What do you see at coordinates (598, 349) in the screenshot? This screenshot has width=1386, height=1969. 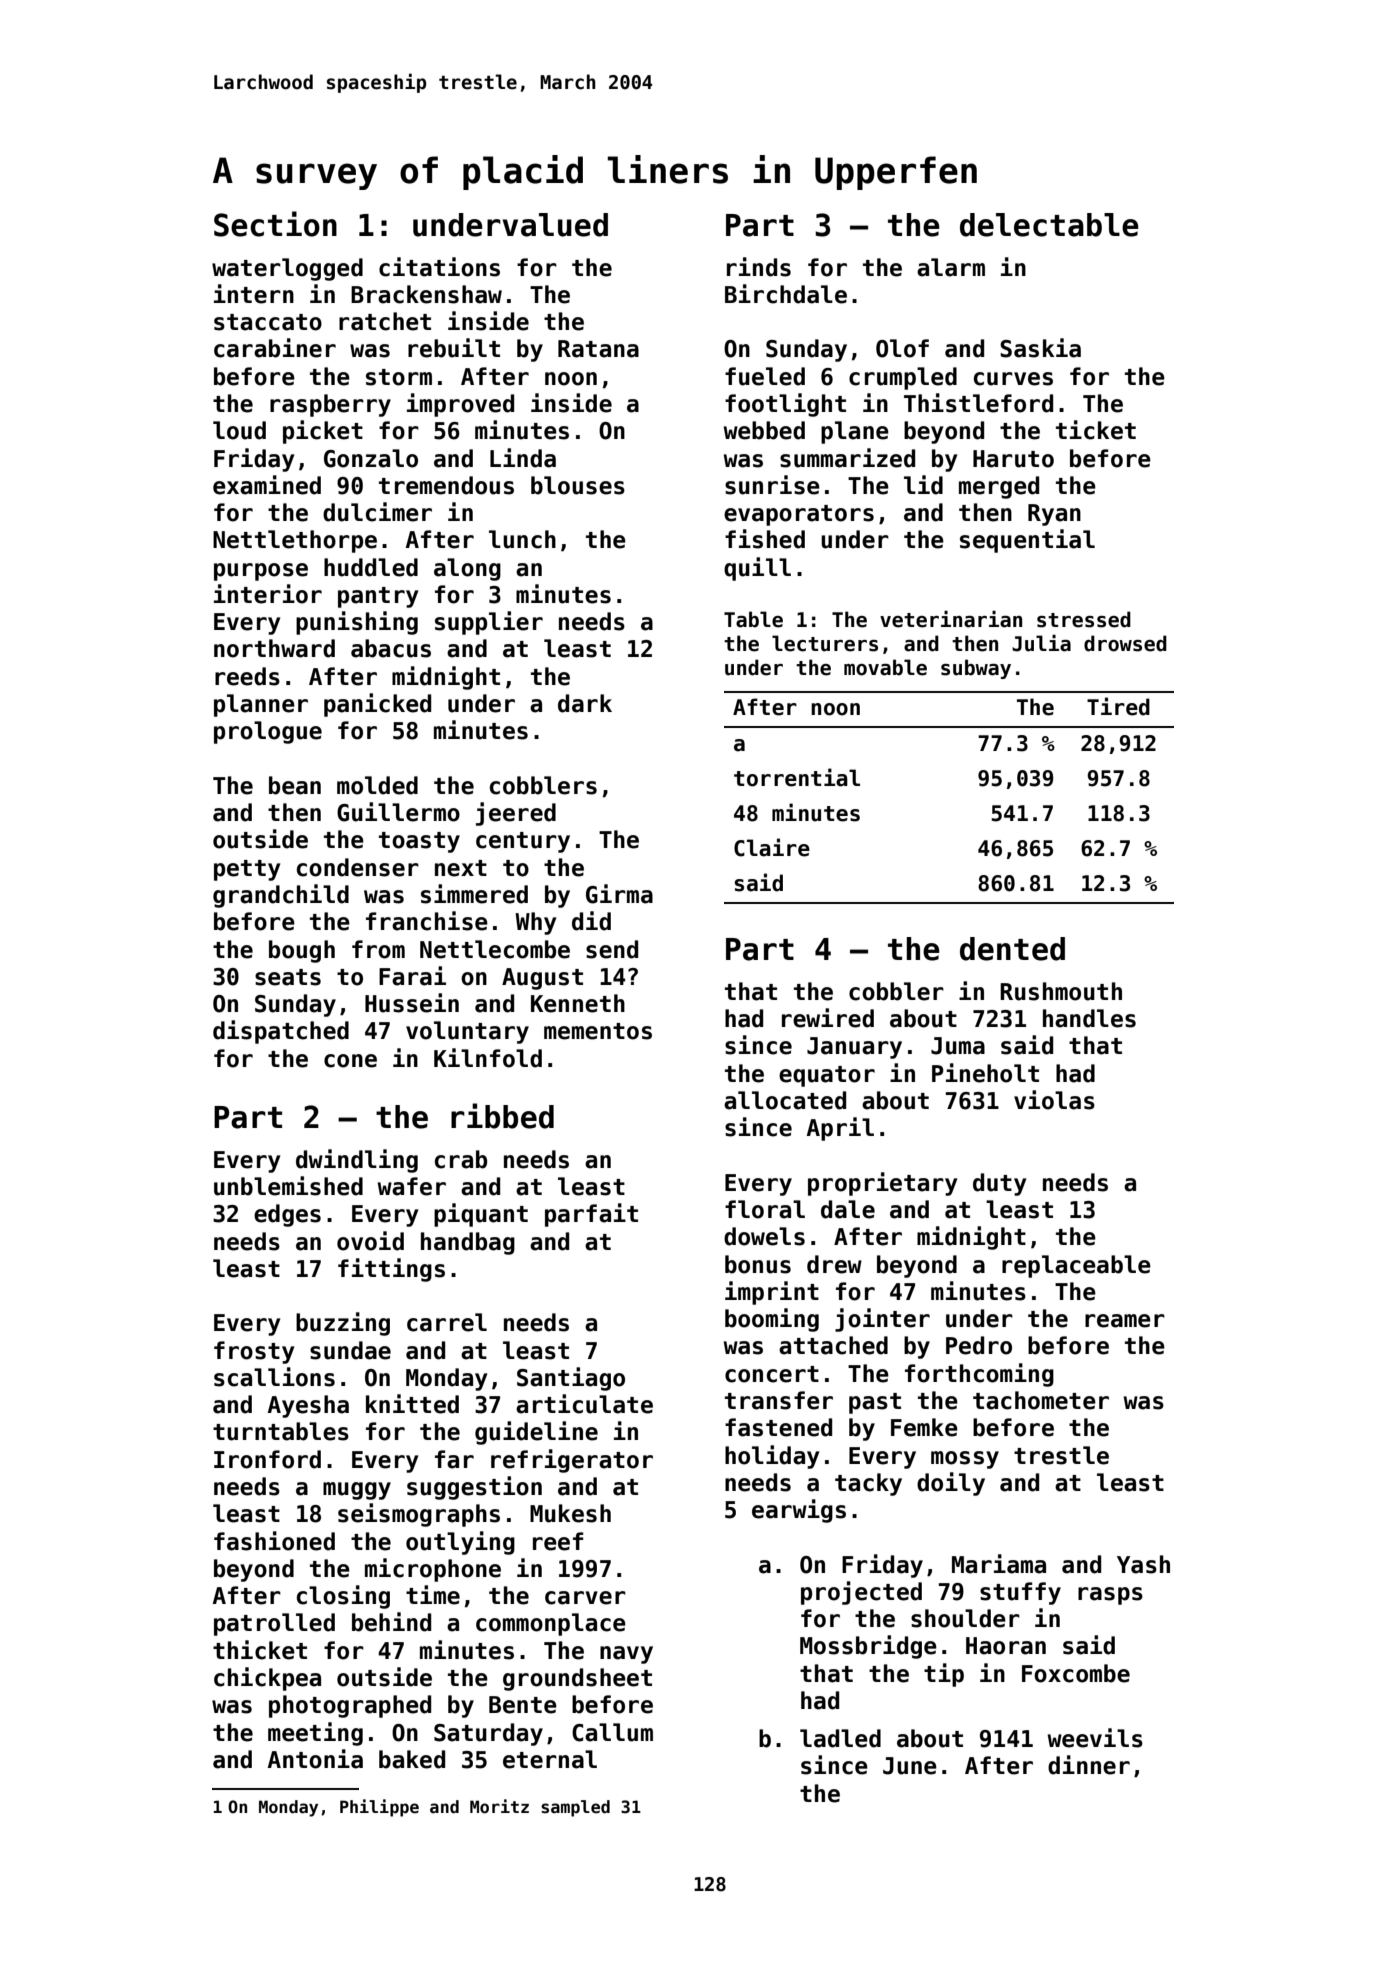 I see `Ratana` at bounding box center [598, 349].
